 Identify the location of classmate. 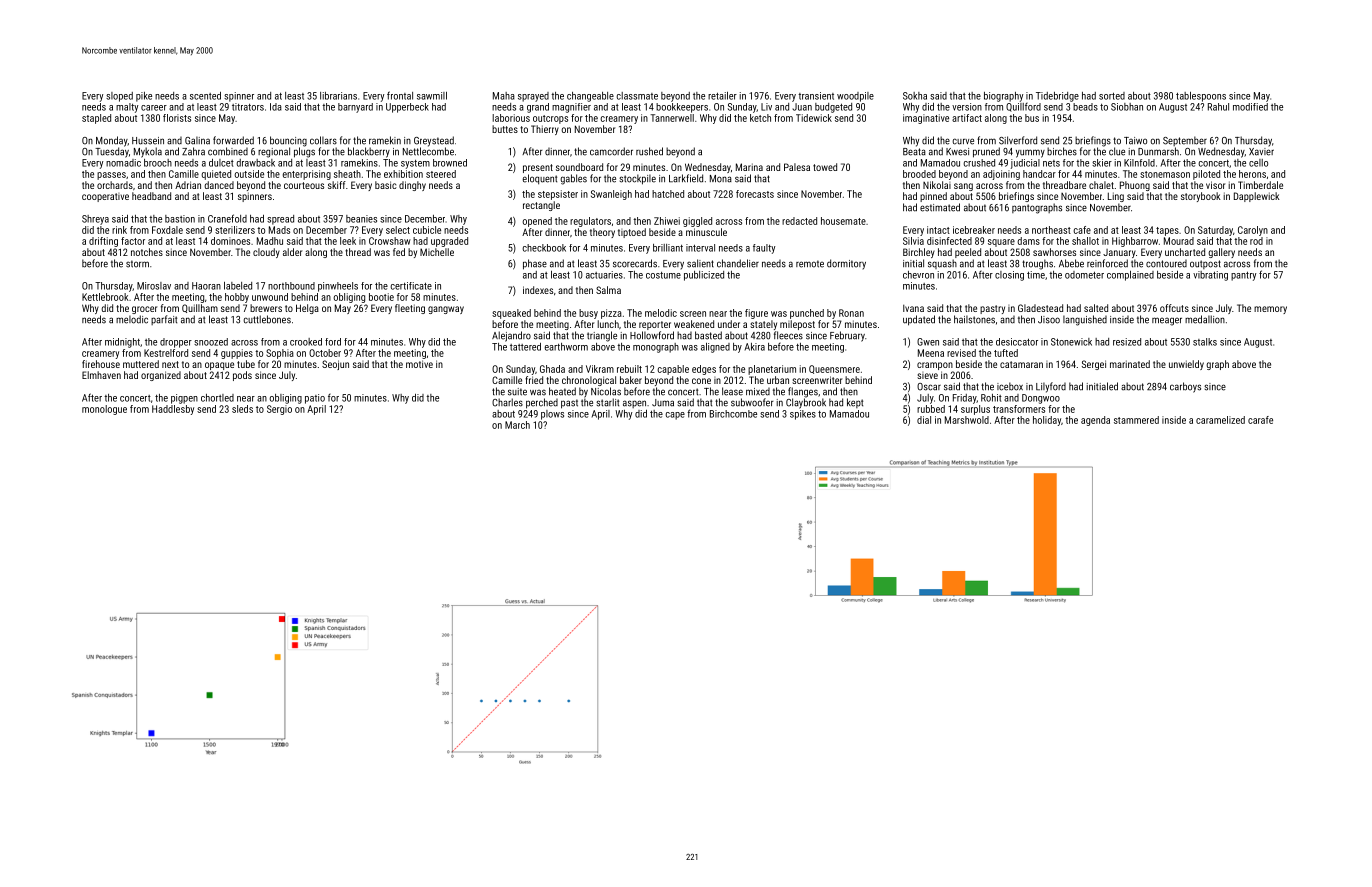
(637, 96).
